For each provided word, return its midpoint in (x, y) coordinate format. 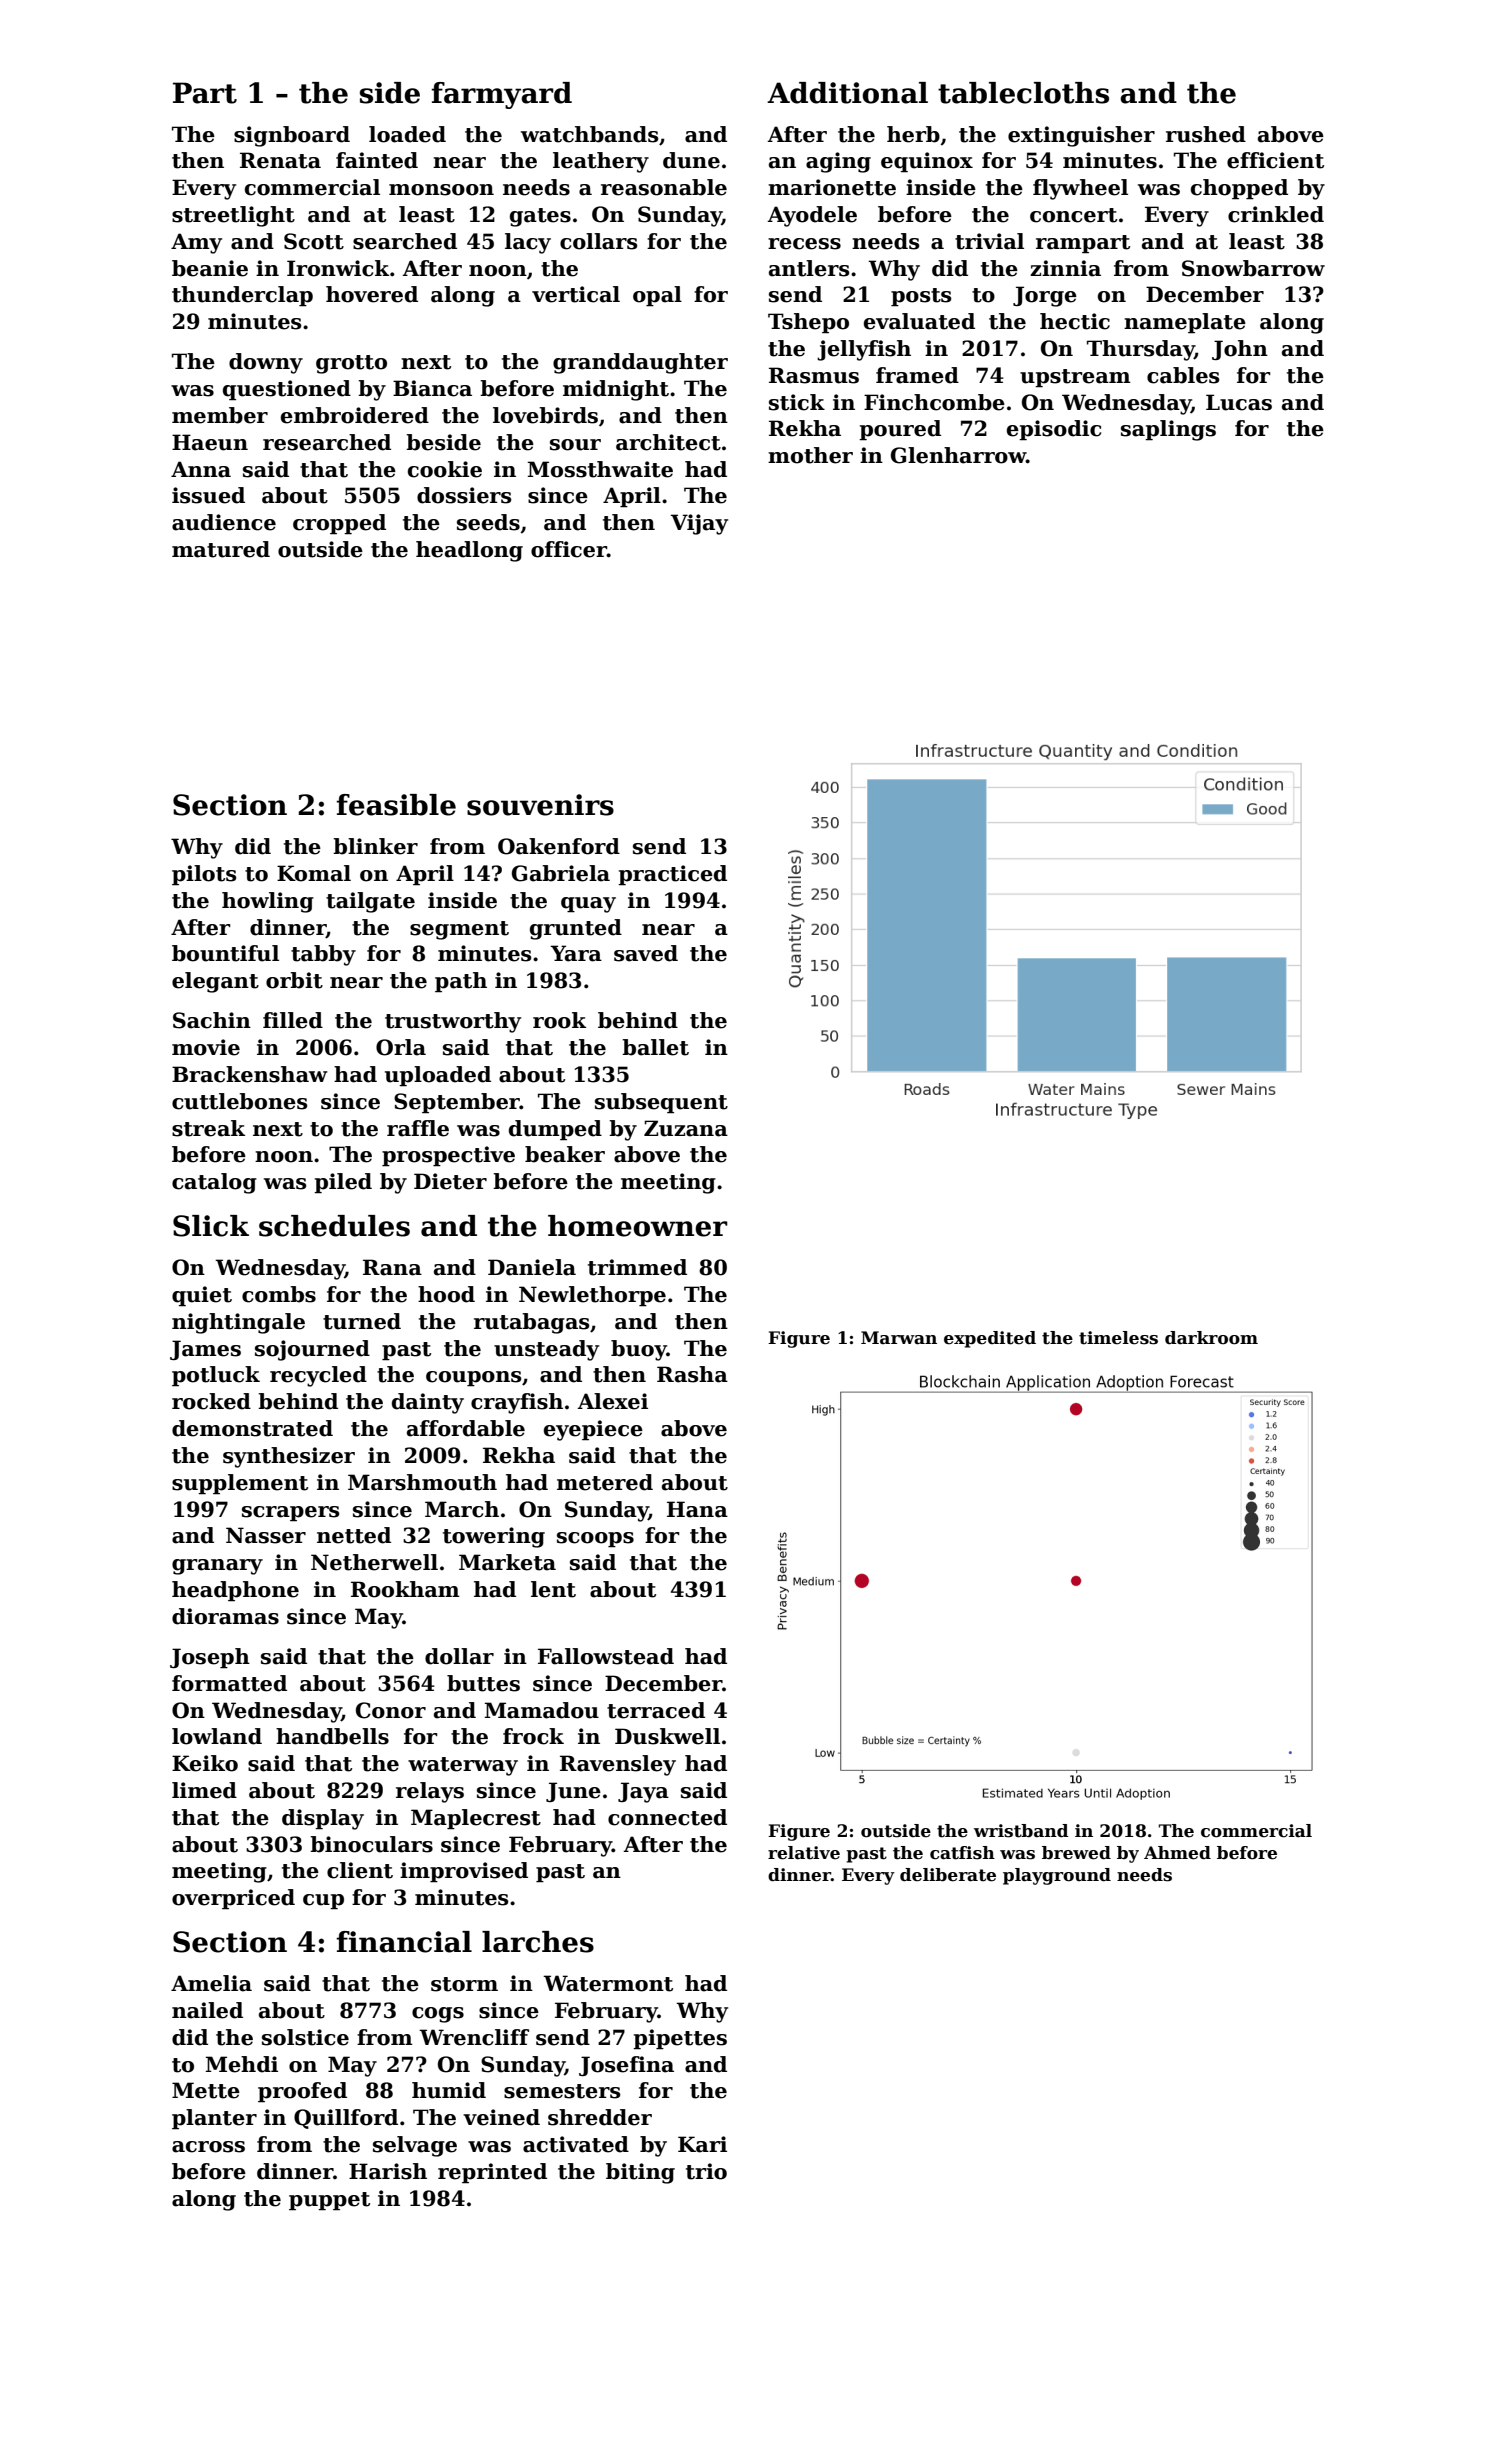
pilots (204, 875)
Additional (847, 93)
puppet (329, 2201)
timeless (1118, 1338)
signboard (292, 136)
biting (640, 2173)
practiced (672, 875)
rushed (1206, 134)
